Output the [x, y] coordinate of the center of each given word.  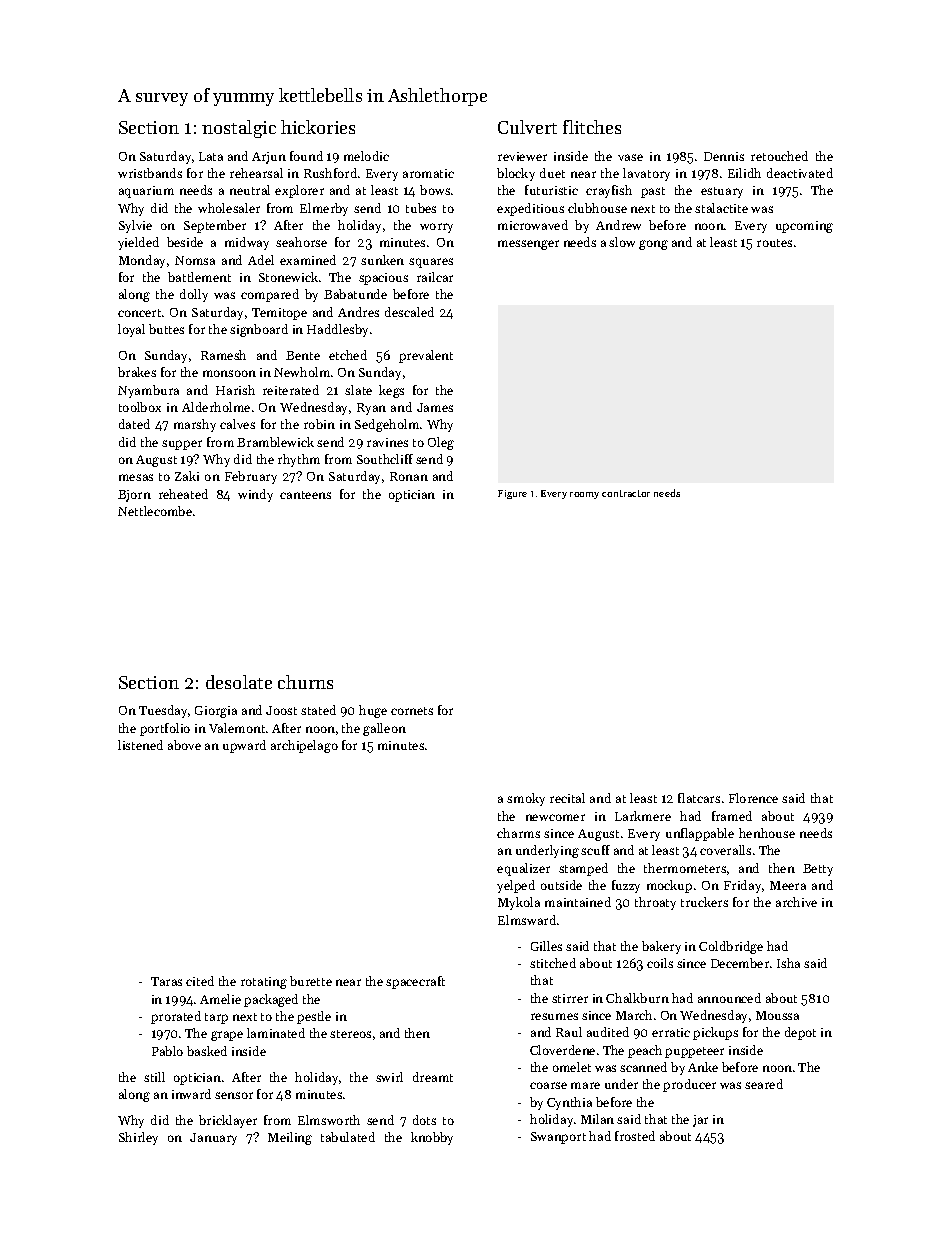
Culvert [527, 127]
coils [660, 963]
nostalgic [239, 129]
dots [424, 1120]
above [184, 745]
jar [700, 1121]
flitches [592, 127]
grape [227, 1036]
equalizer [523, 869]
